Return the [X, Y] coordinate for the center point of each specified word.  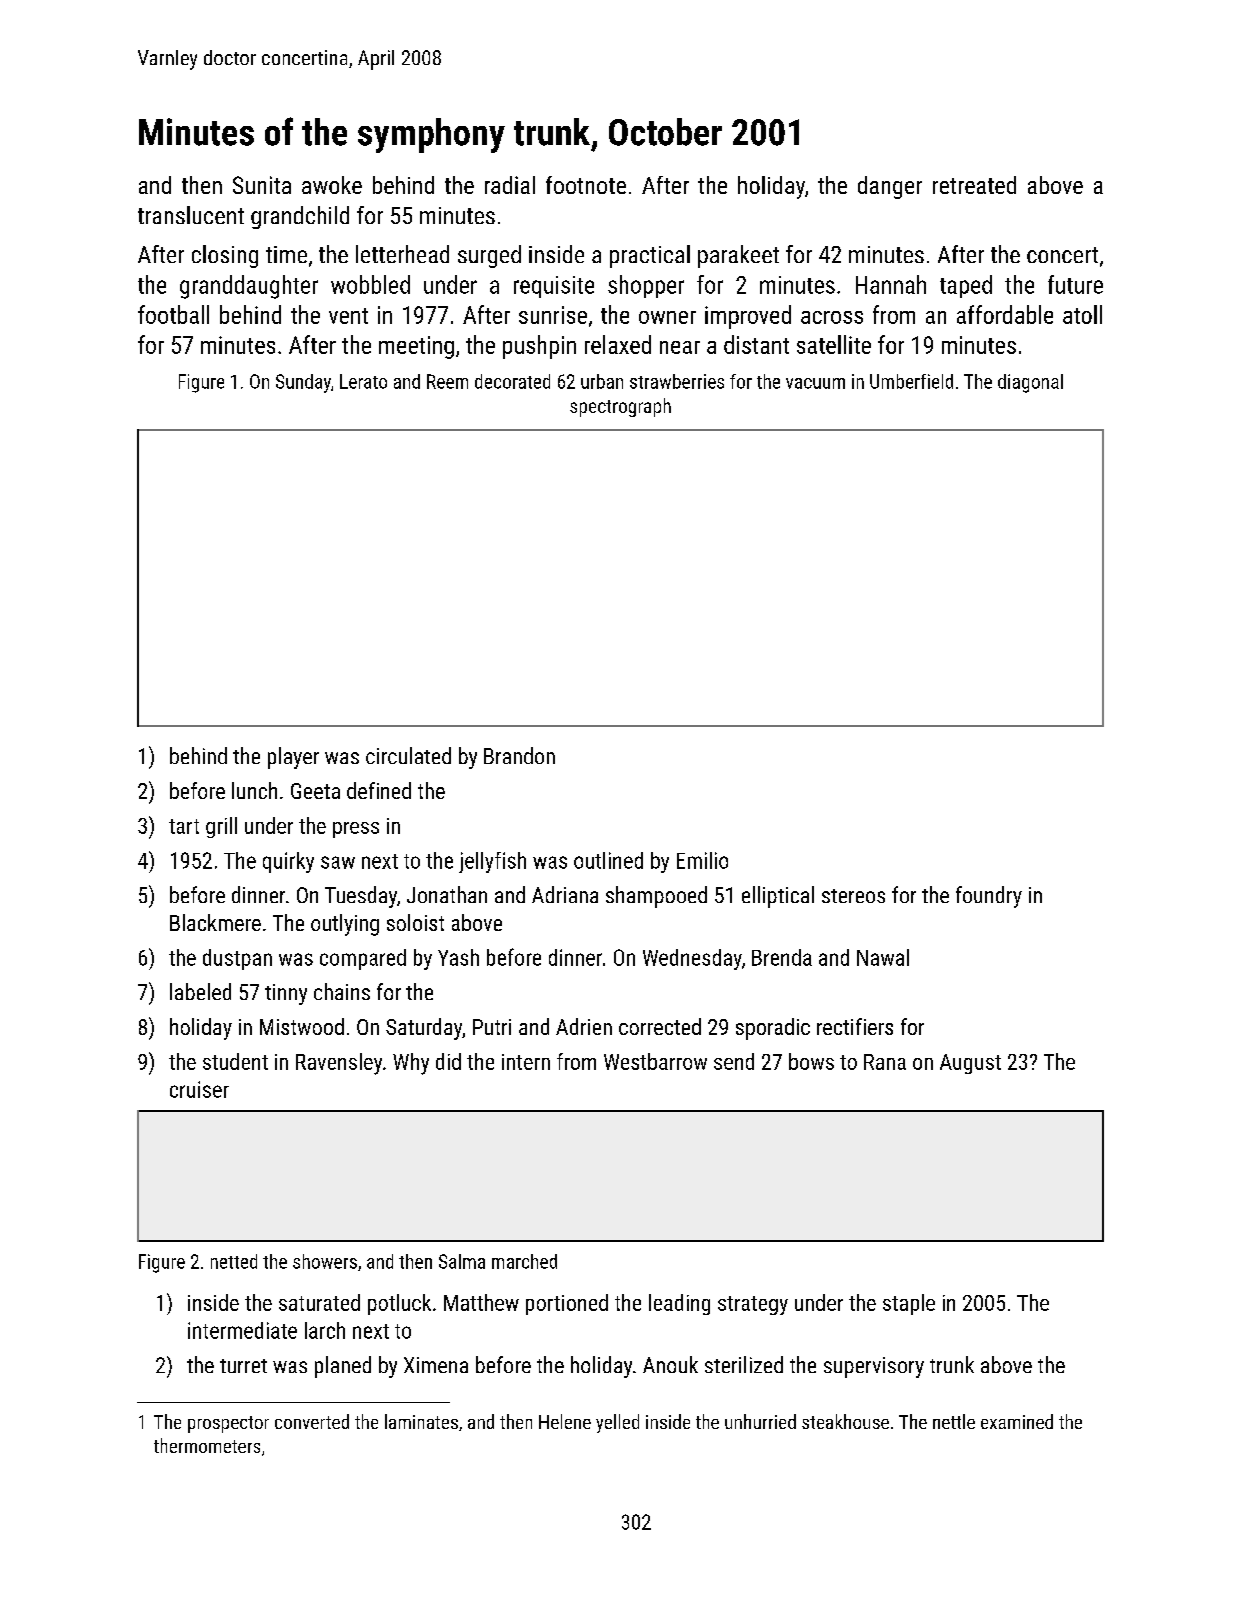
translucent [191, 215]
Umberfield [911, 381]
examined [1017, 1421]
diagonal [1030, 383]
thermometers [207, 1445]
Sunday [303, 383]
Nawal [883, 957]
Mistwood [302, 1026]
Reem [447, 381]
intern [526, 1062]
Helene [565, 1421]
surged [489, 256]
